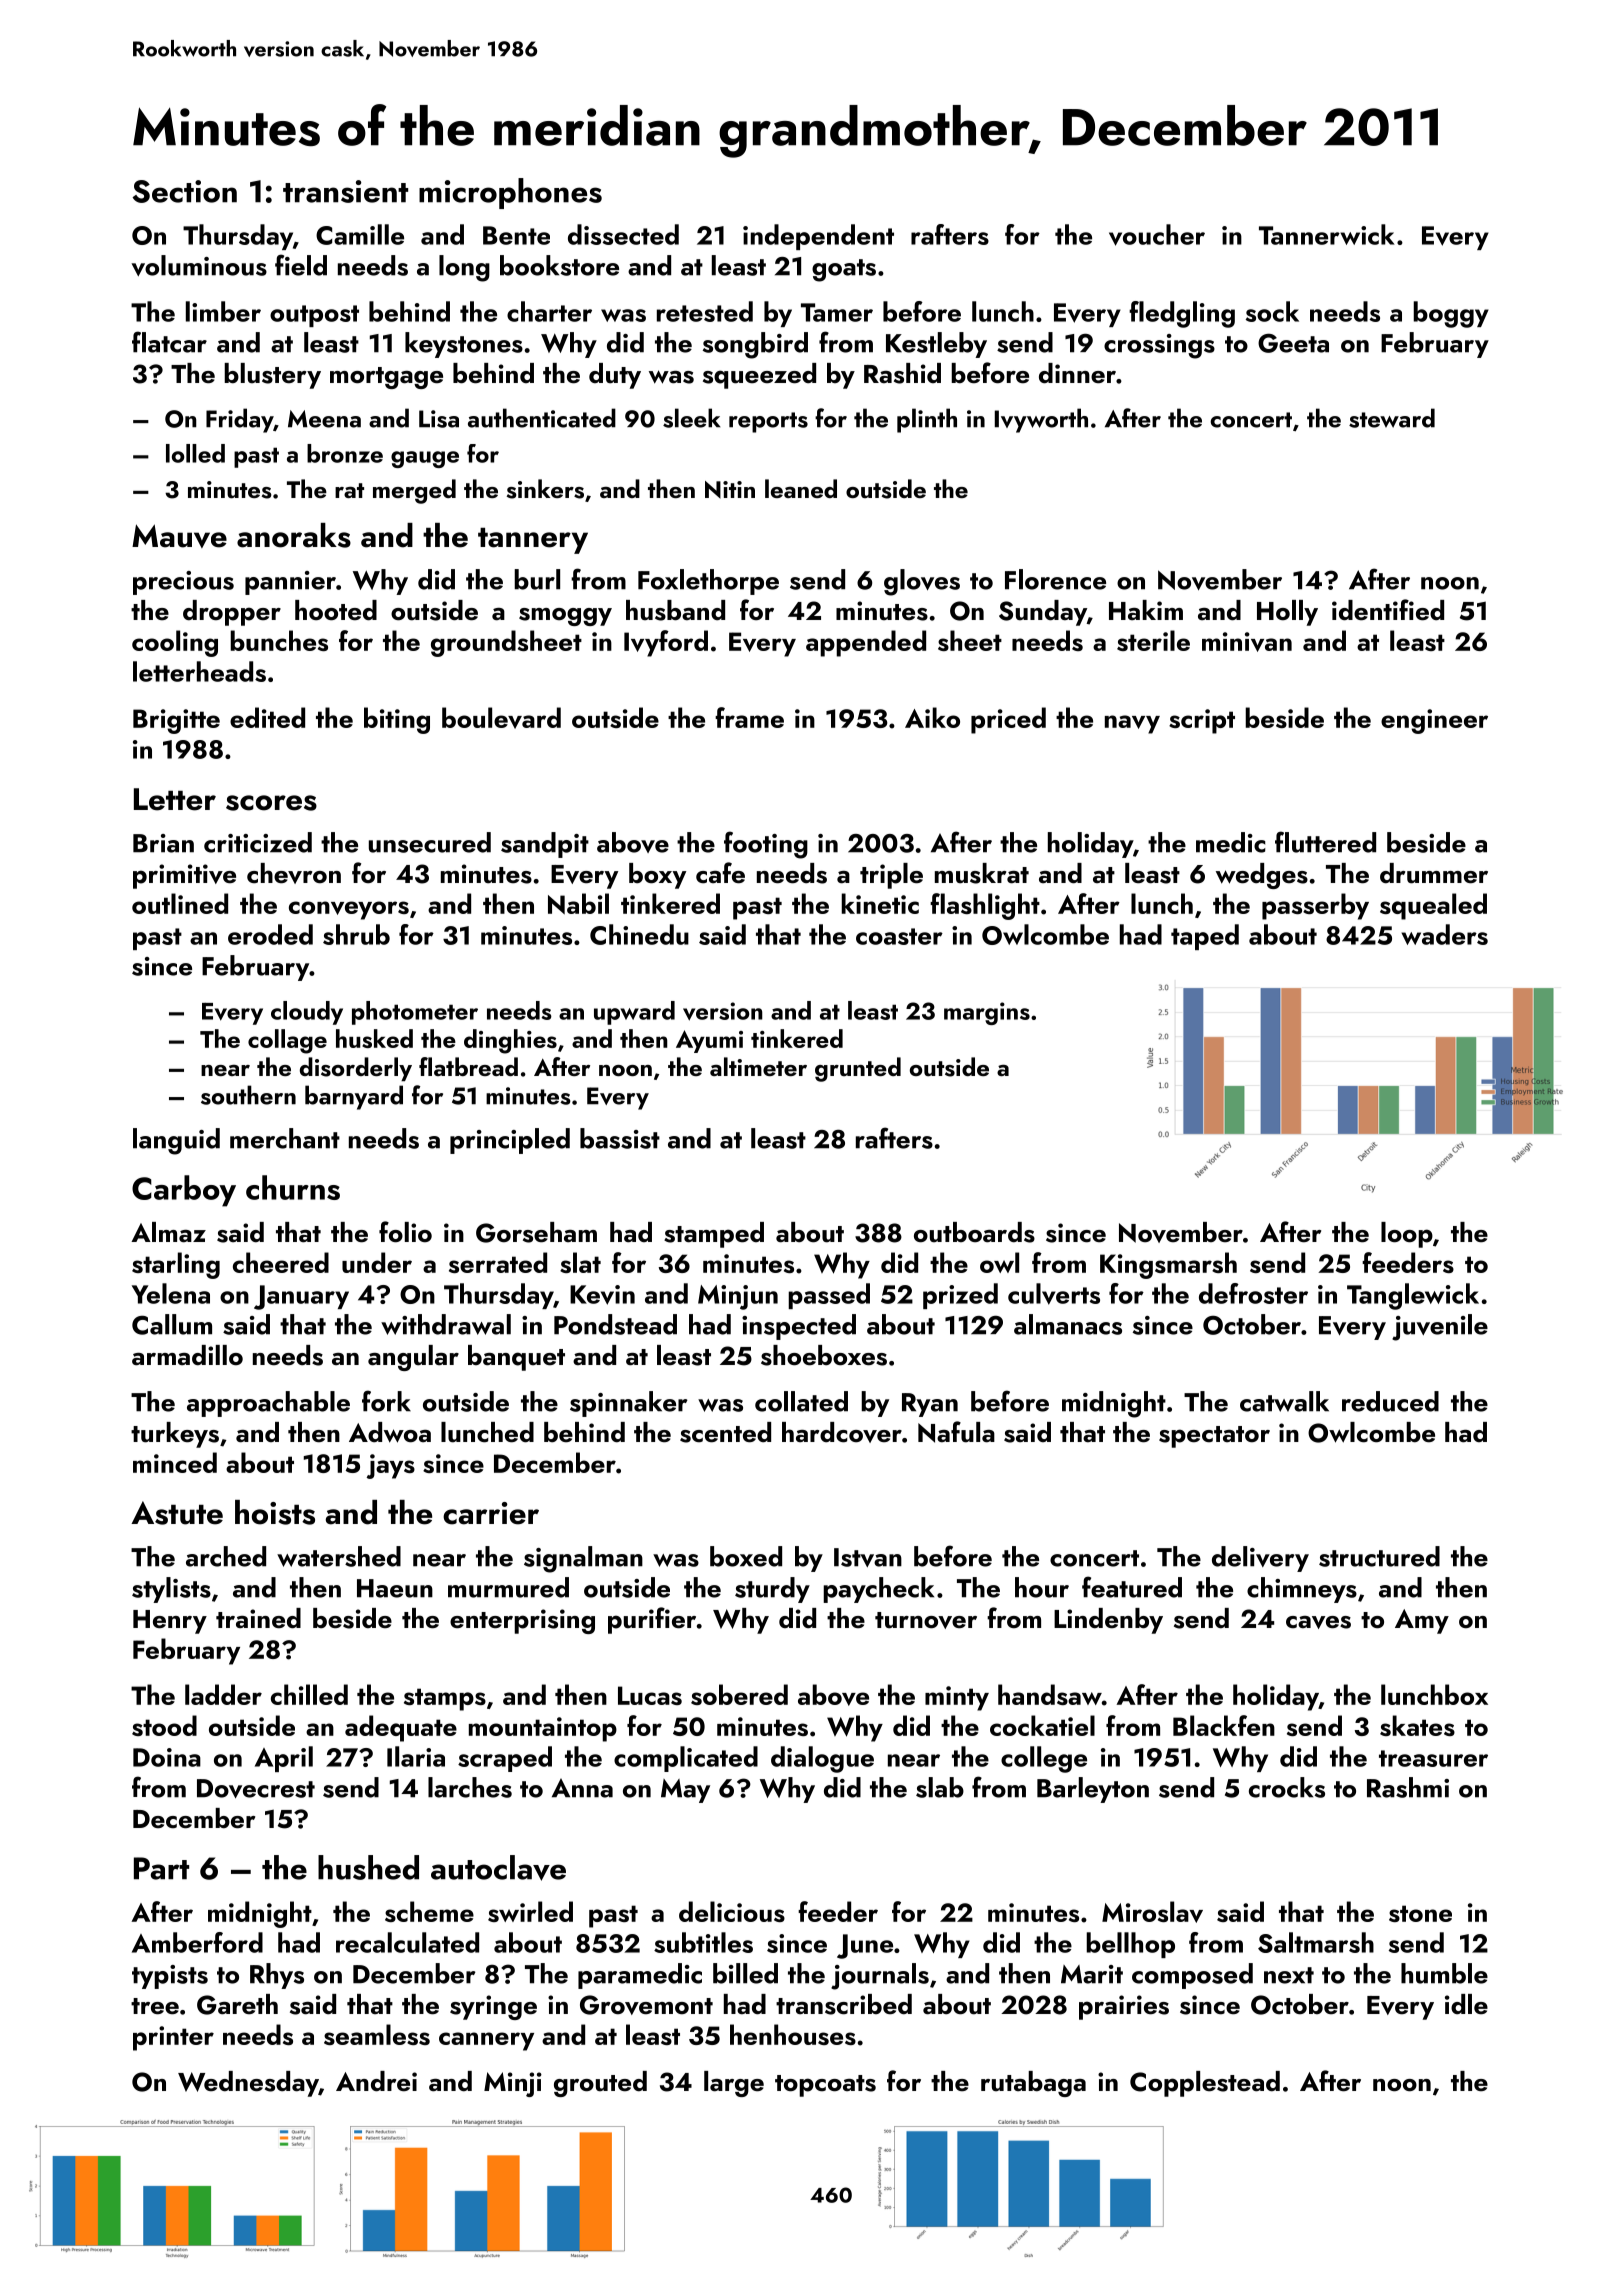 This screenshot has width=1620, height=2292. What do you see at coordinates (974, 1232) in the screenshot?
I see `outboards` at bounding box center [974, 1232].
